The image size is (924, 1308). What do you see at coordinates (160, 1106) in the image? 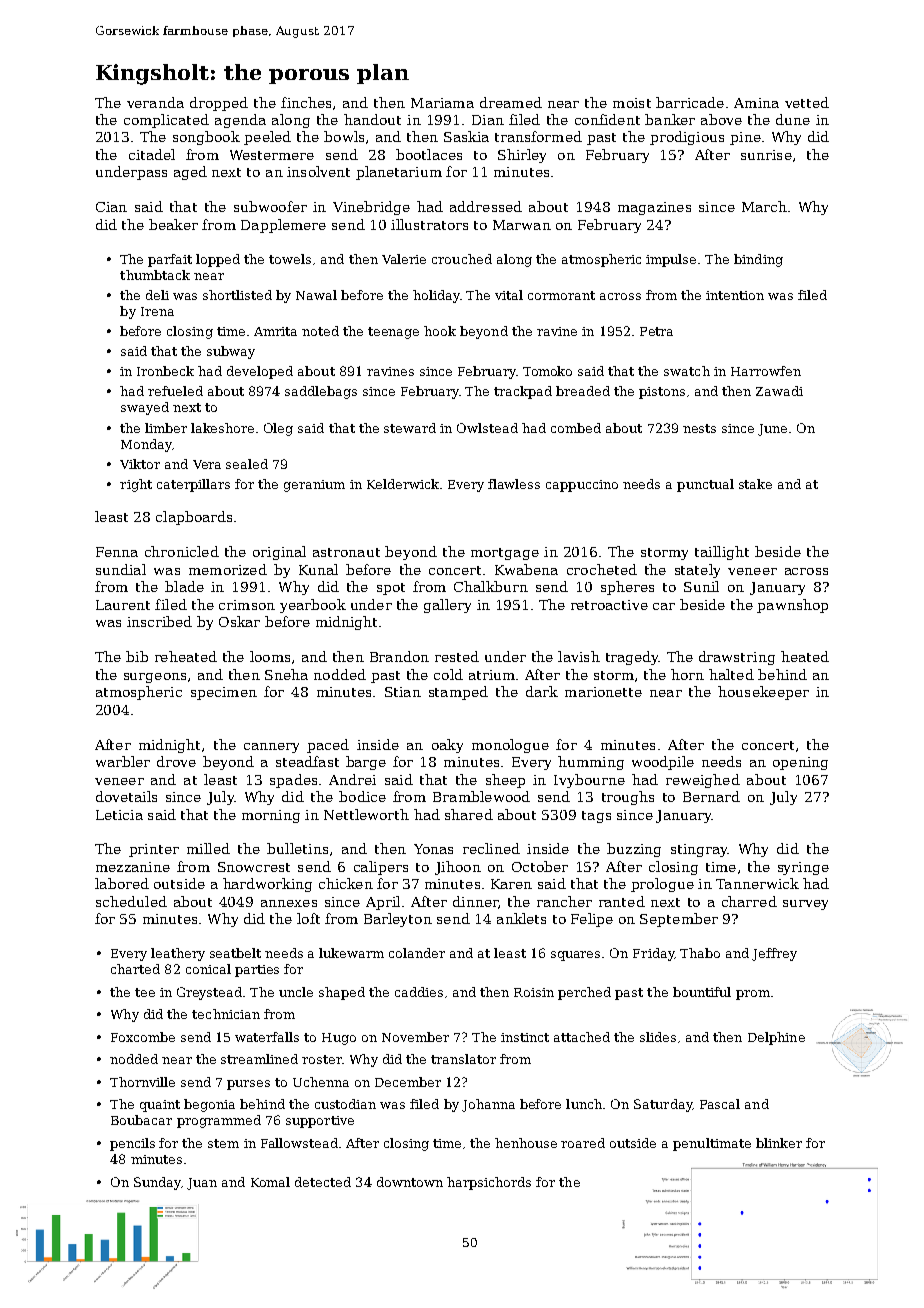
I see `quaint` at bounding box center [160, 1106].
